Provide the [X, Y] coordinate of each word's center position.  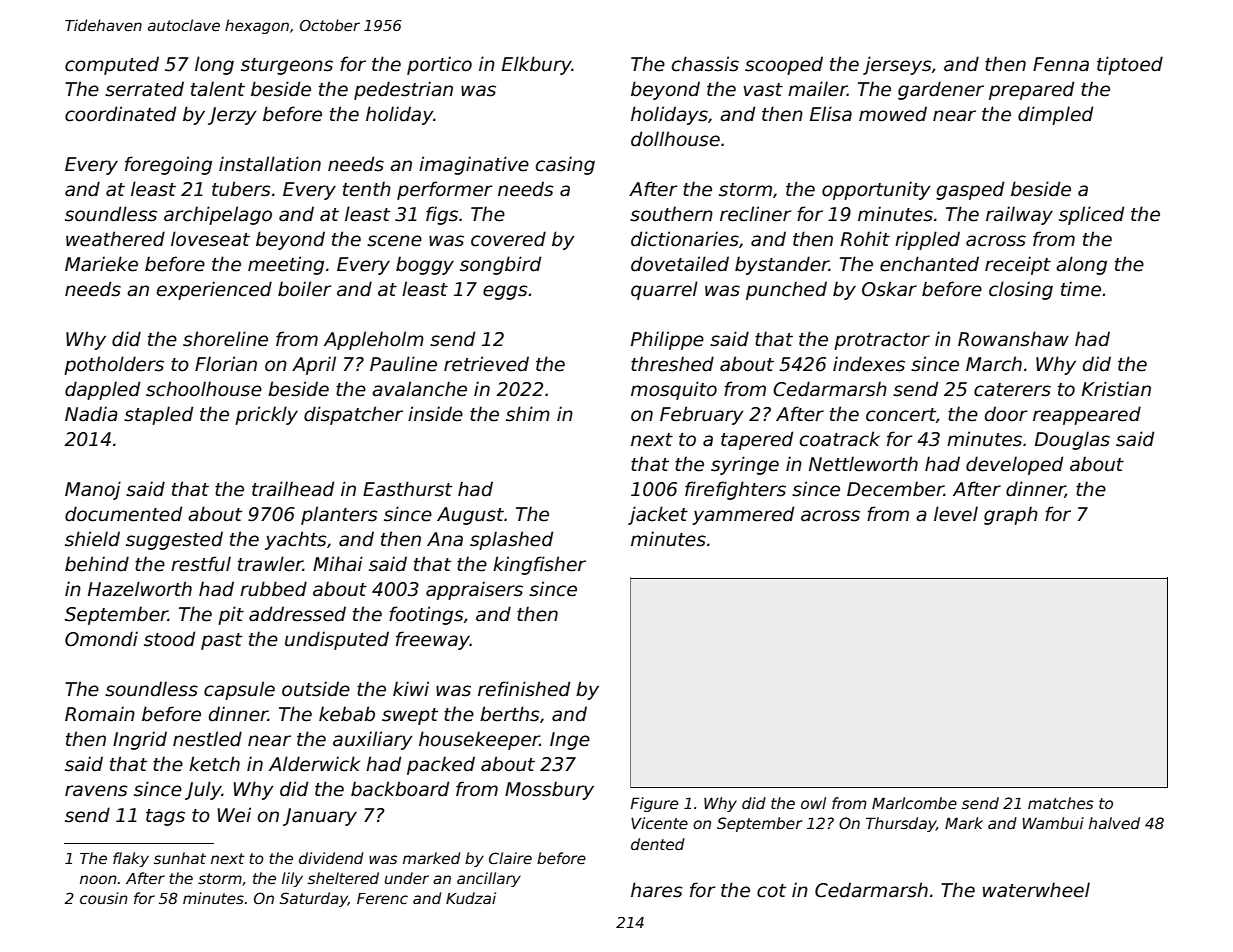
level [956, 514]
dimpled [1055, 115]
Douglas [1072, 440]
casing [565, 165]
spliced [1091, 215]
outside [316, 689]
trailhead [293, 489]
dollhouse [675, 139]
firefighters [735, 490]
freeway [433, 640]
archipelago [218, 215]
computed [112, 65]
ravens [96, 791]
